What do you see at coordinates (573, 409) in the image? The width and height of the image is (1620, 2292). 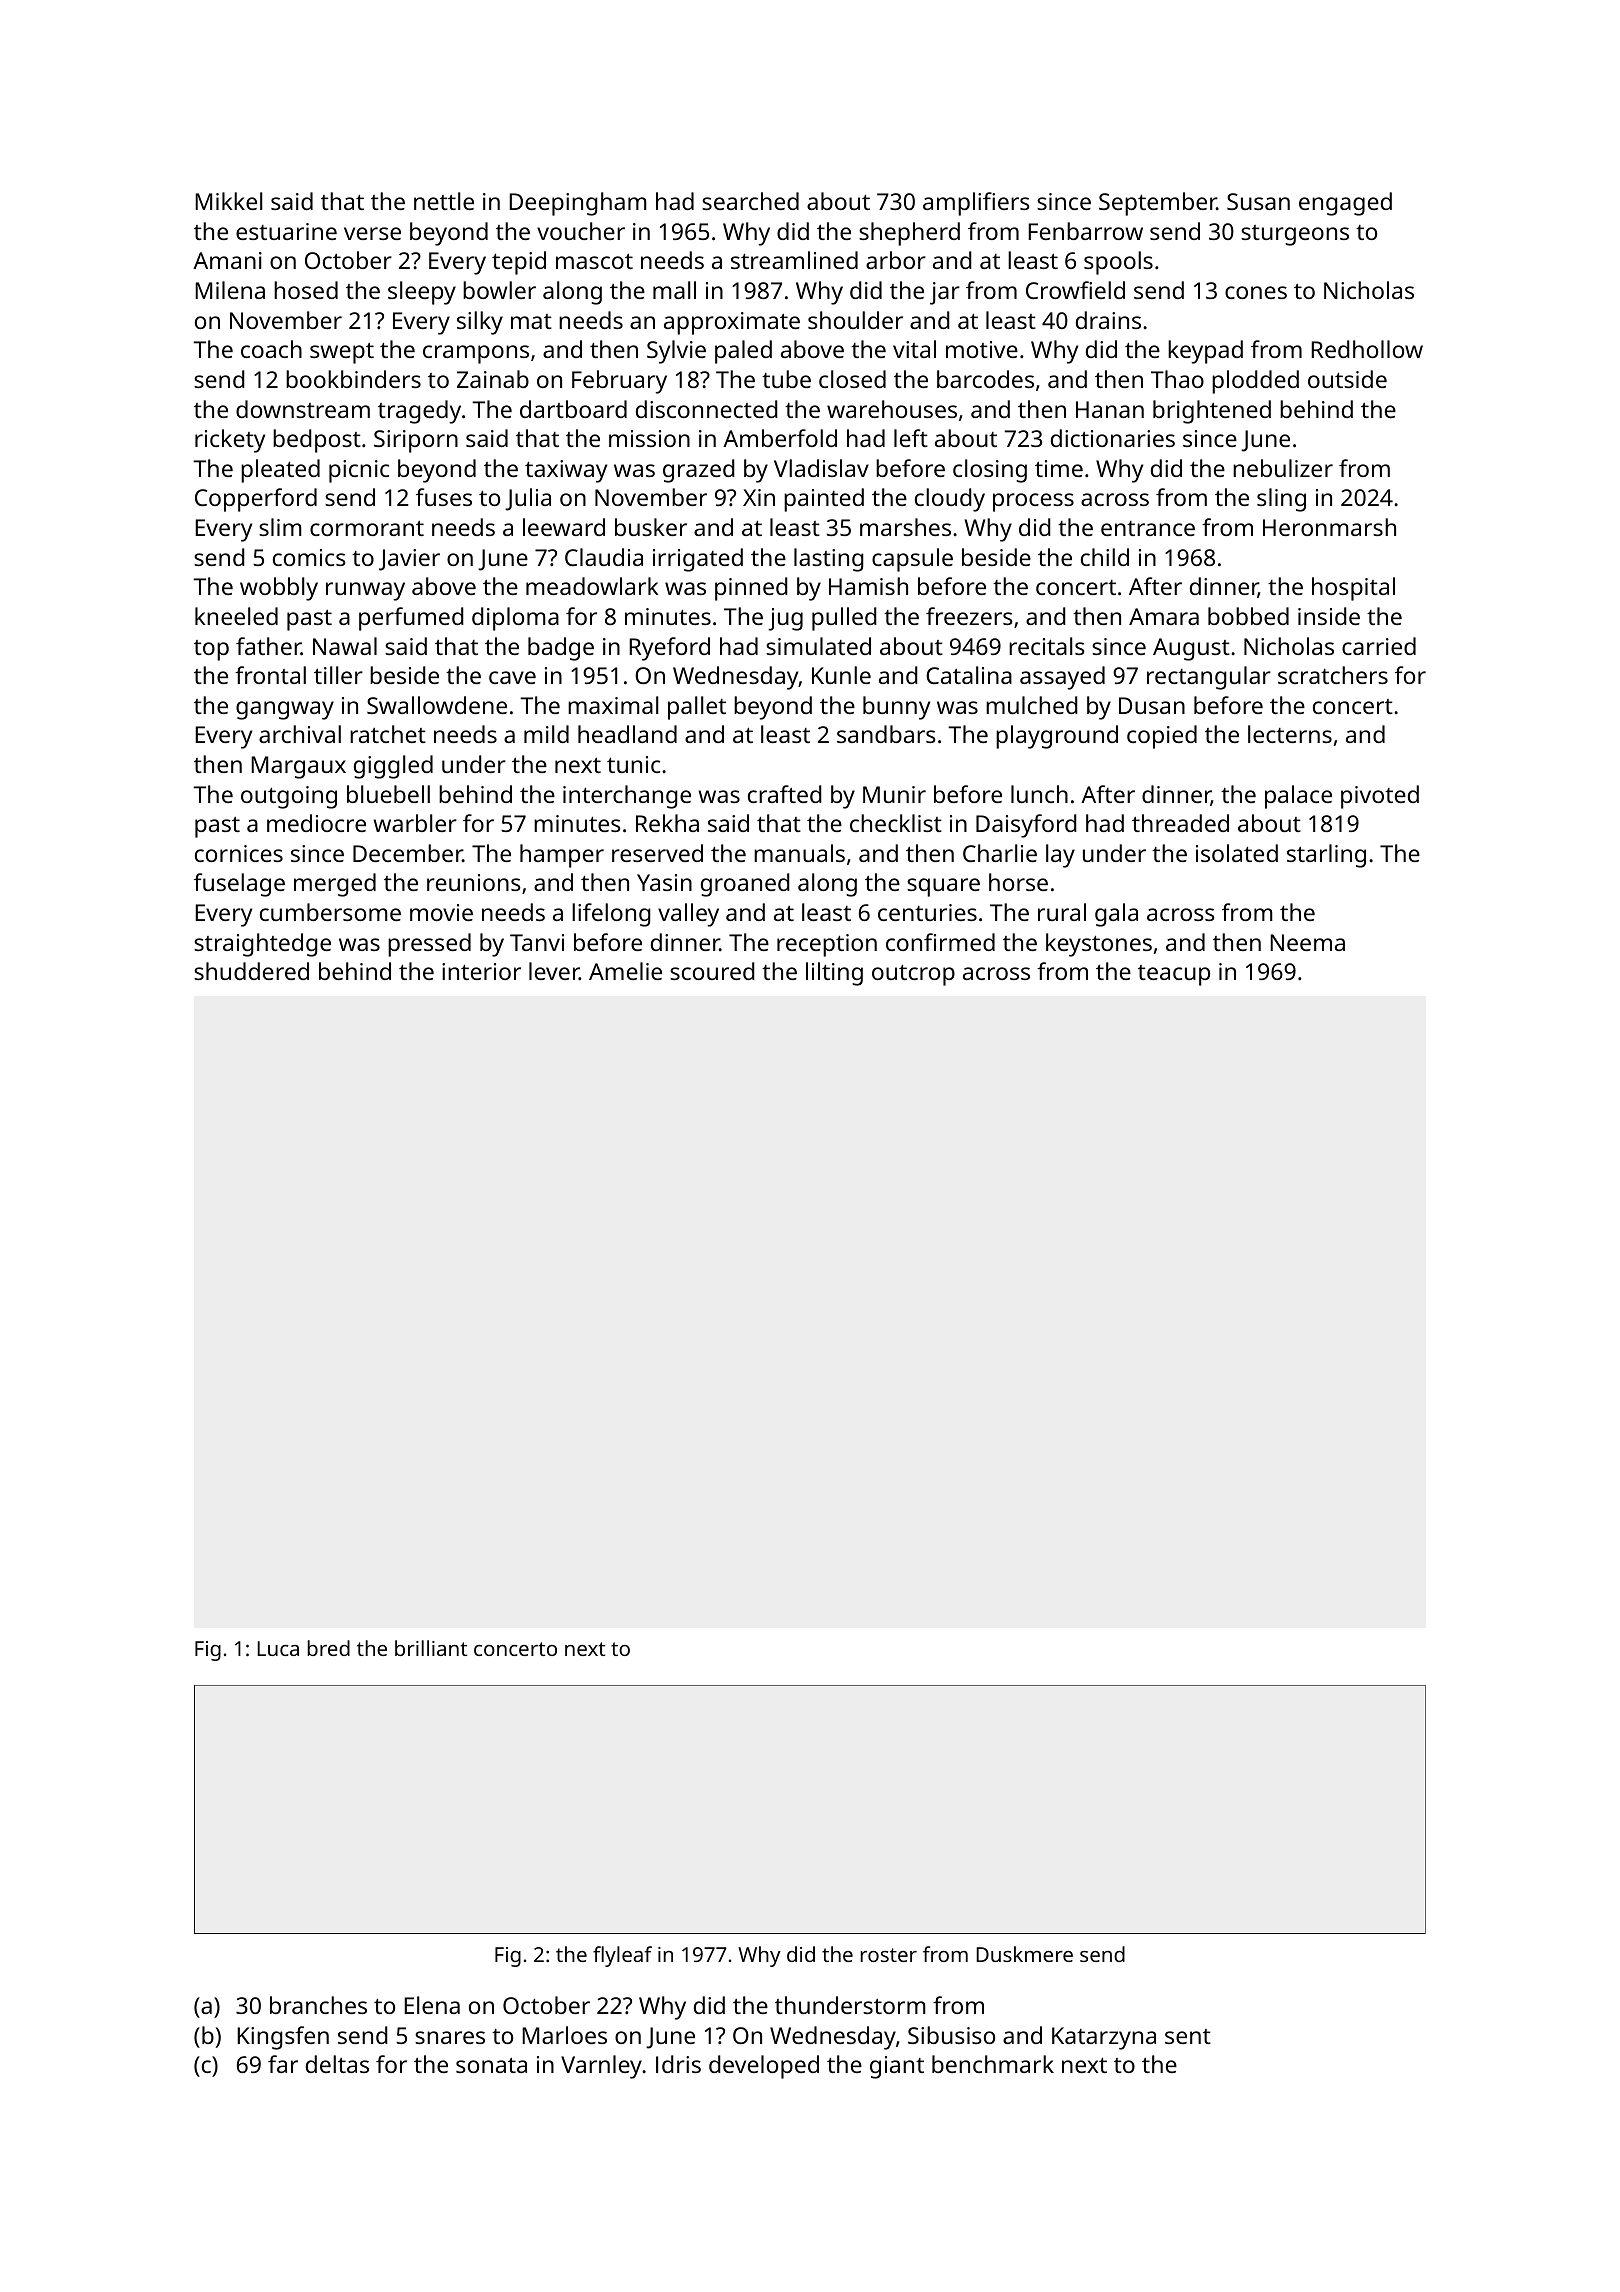 I see `dartboard` at bounding box center [573, 409].
